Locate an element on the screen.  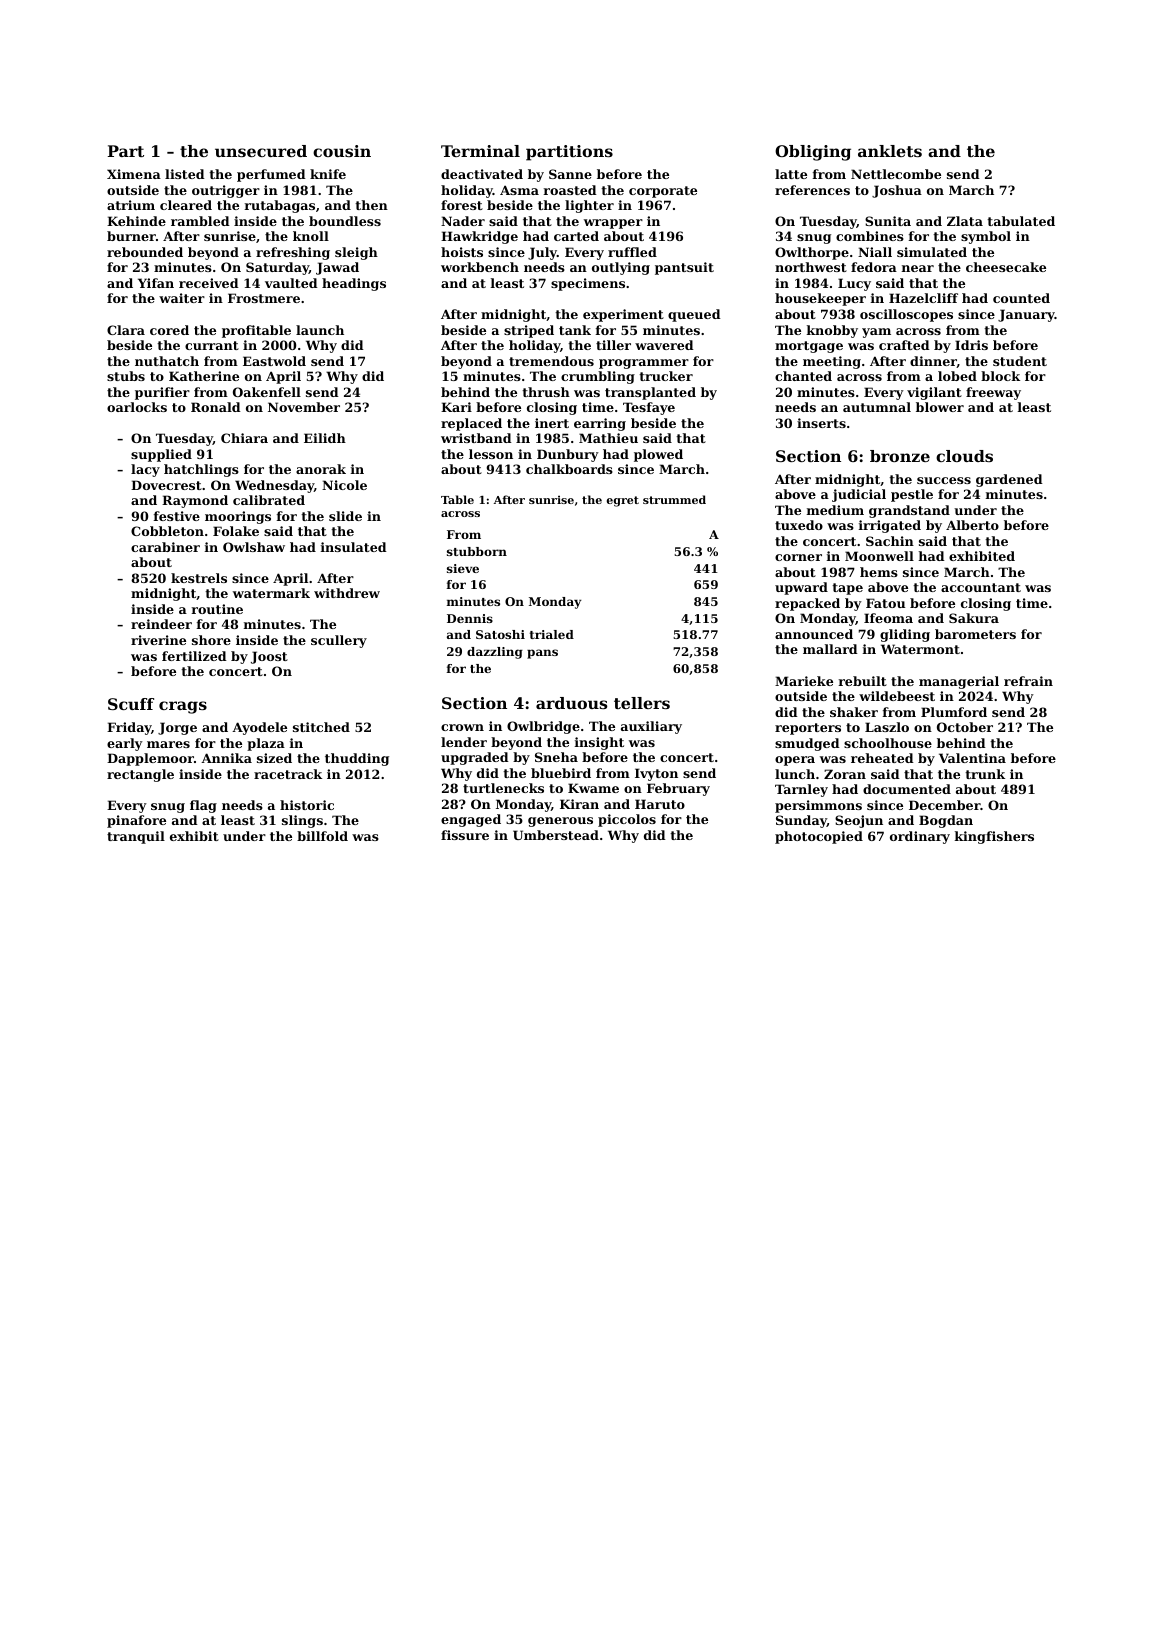
billfold is located at coordinates (322, 836).
